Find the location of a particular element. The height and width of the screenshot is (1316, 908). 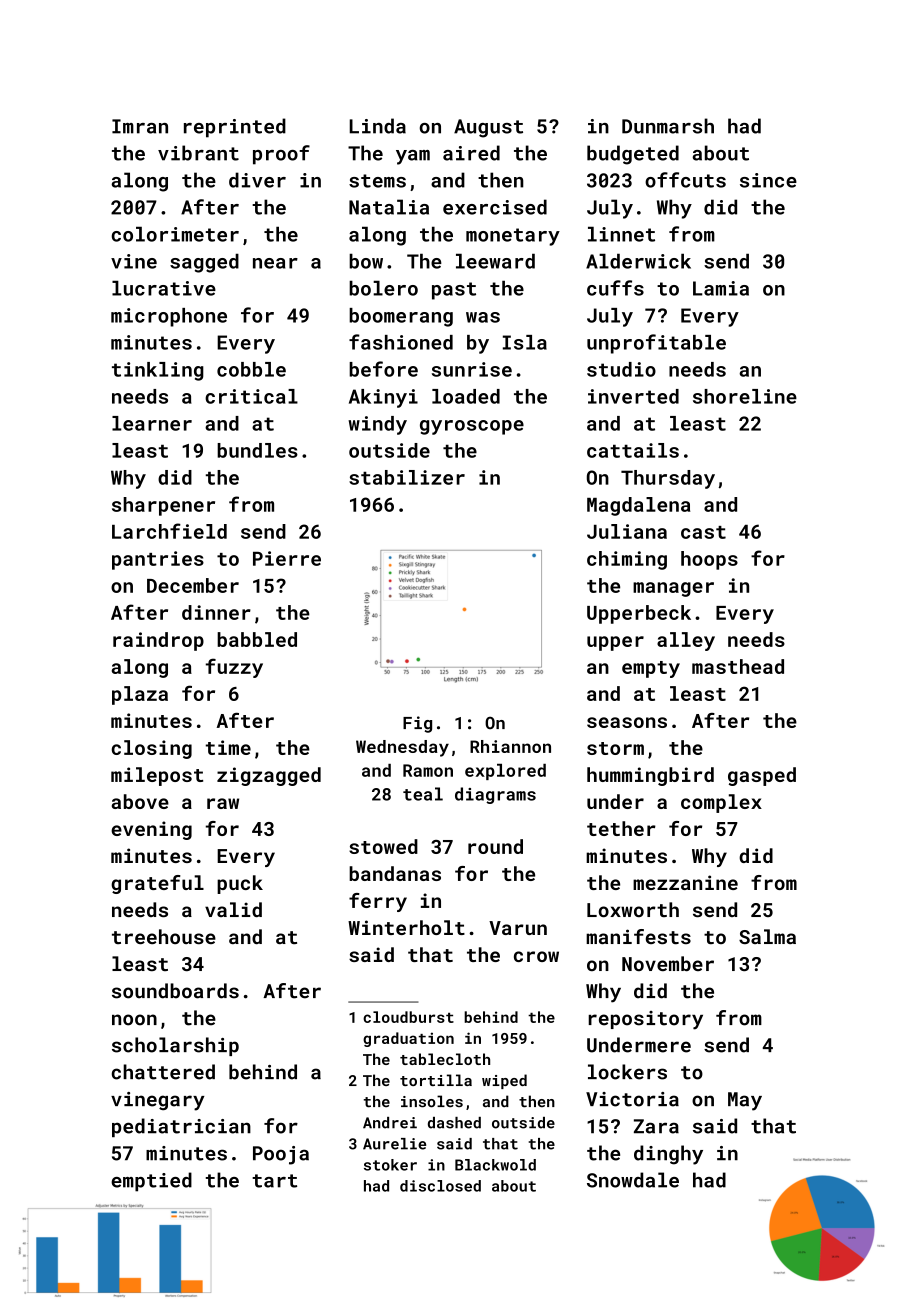

Dunmarsh is located at coordinates (668, 126).
